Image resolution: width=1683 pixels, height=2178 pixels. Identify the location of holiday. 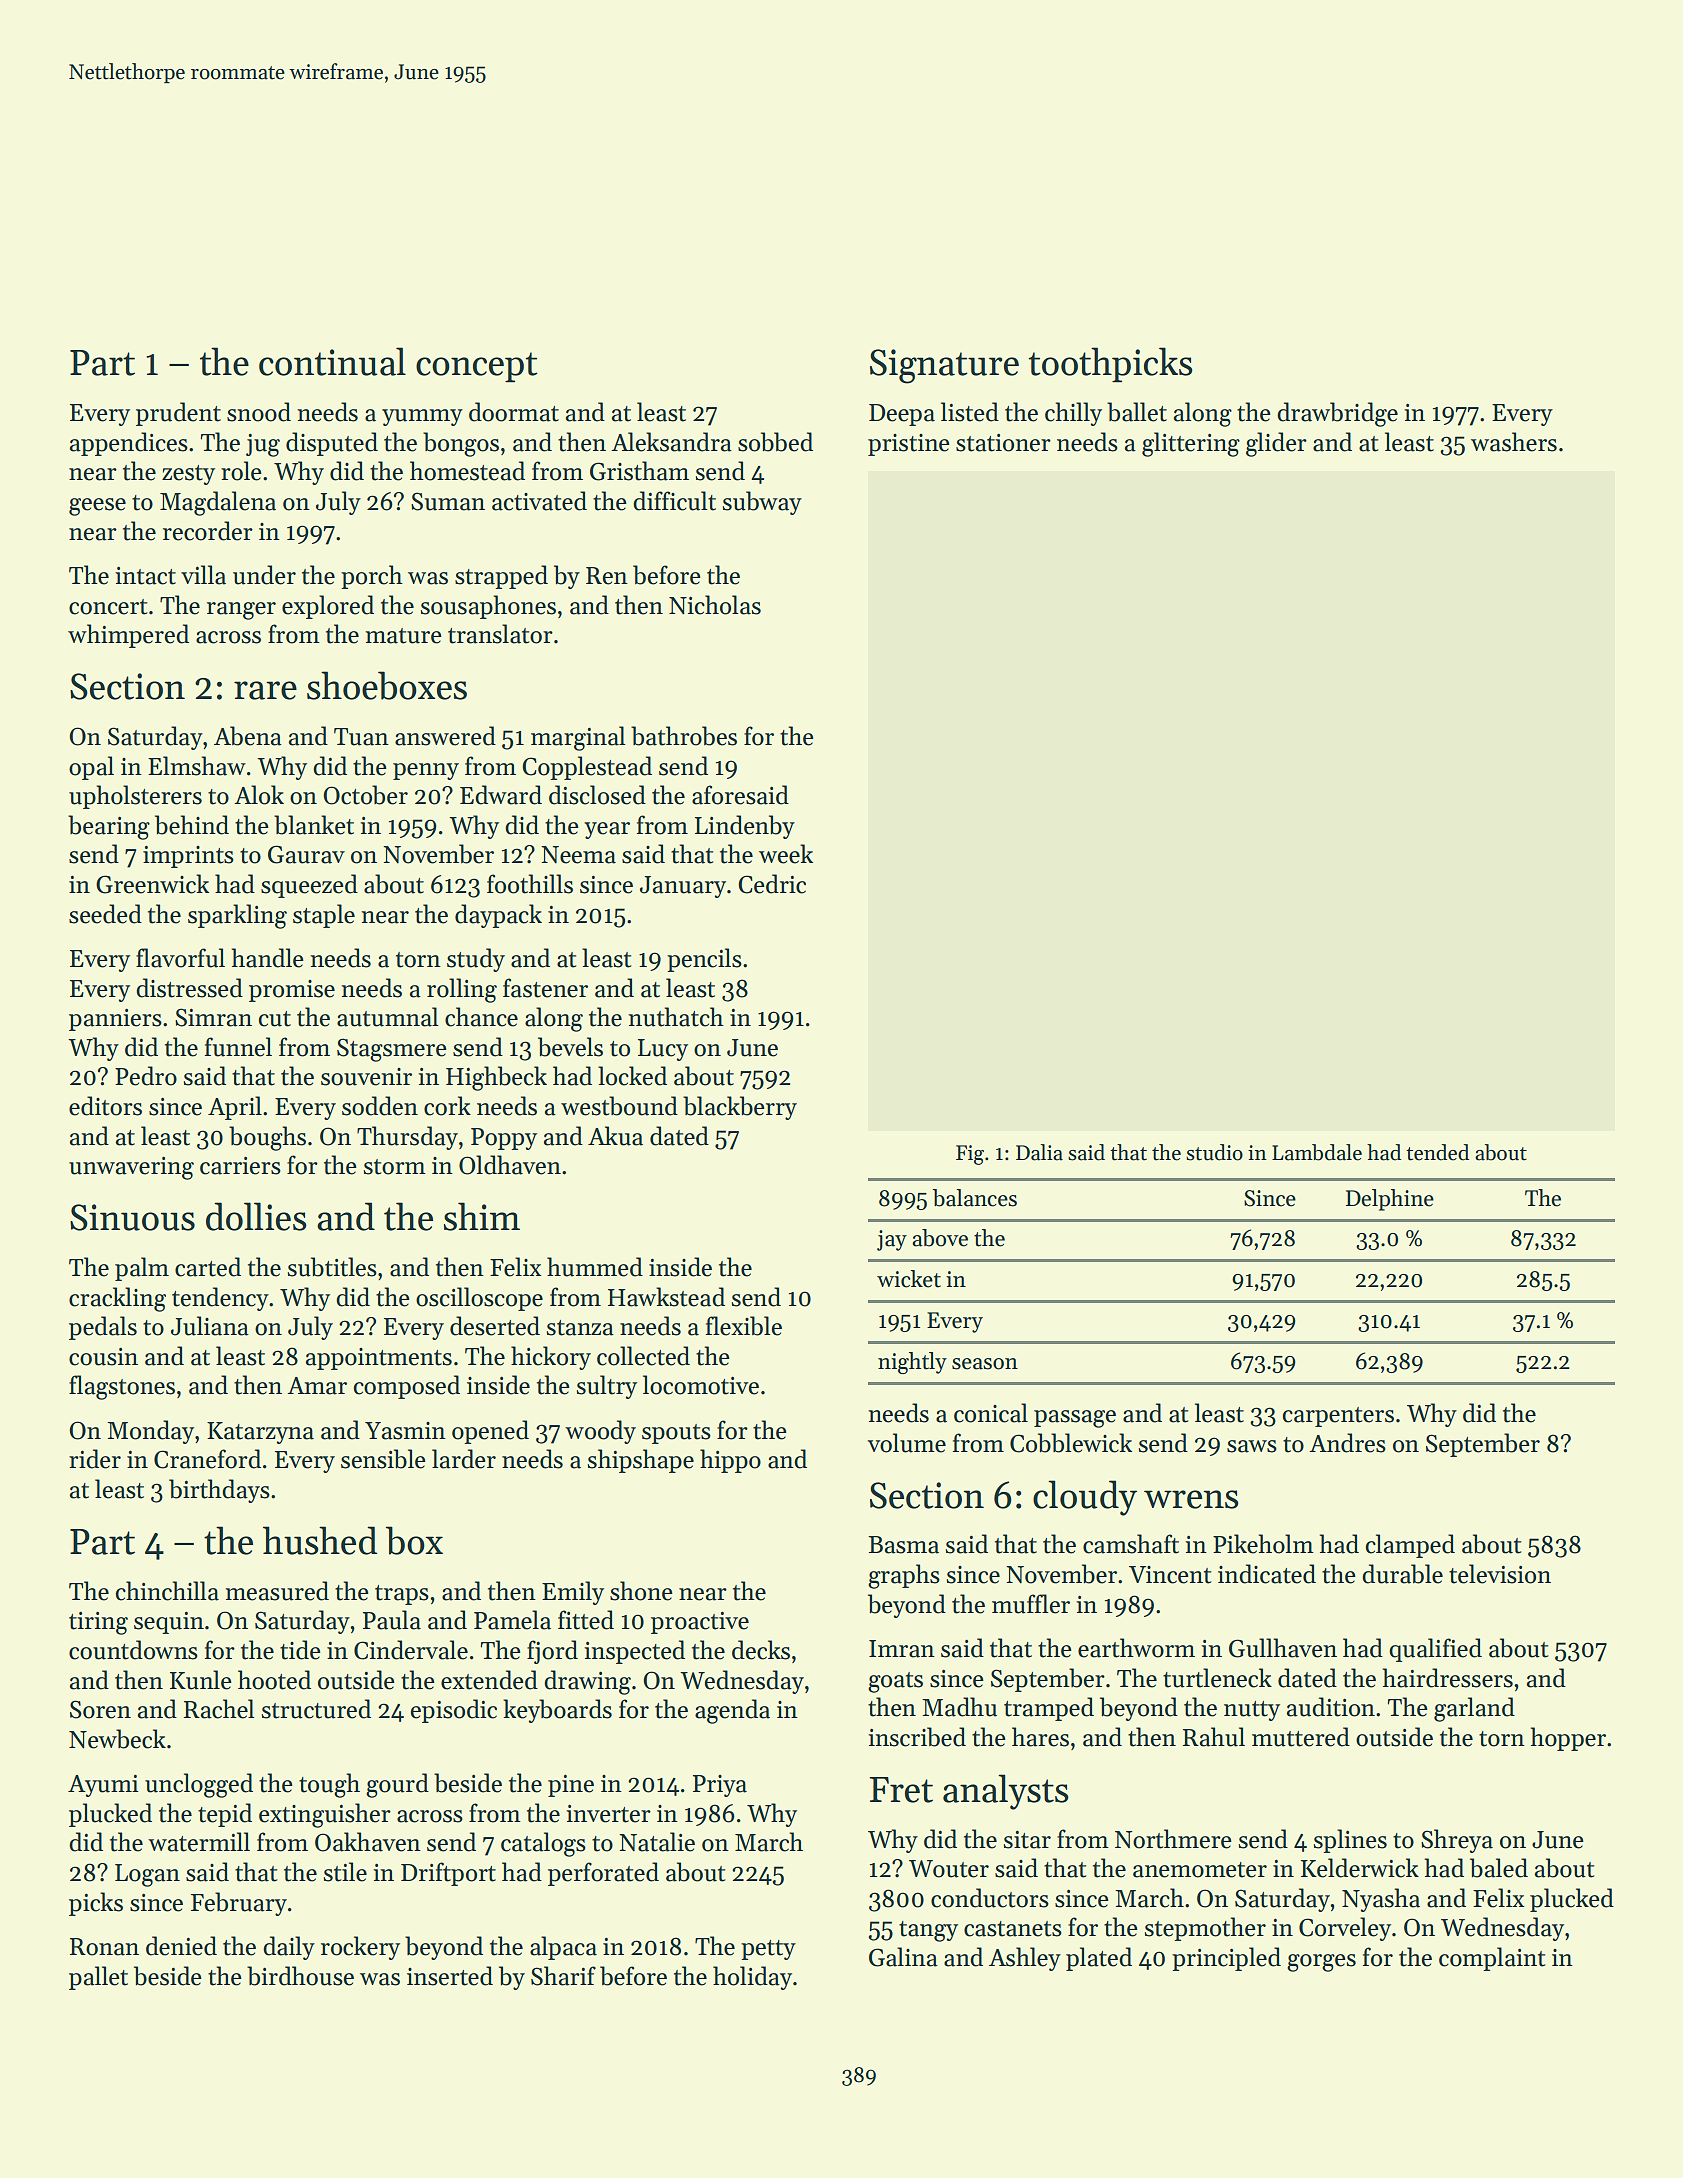
(752, 1978).
